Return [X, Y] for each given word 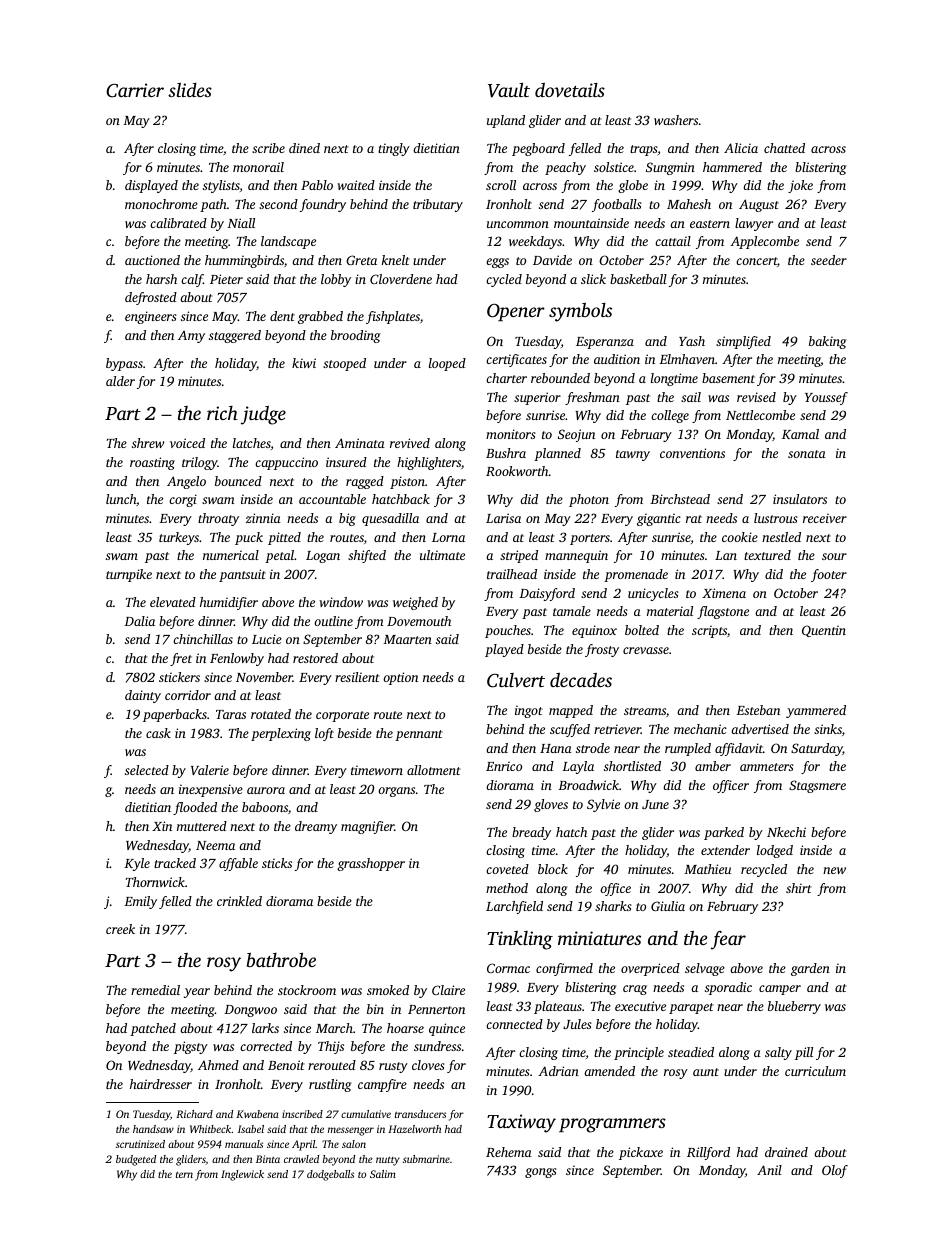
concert [756, 261]
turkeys [179, 538]
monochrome [161, 204]
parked [724, 833]
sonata [807, 454]
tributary [438, 205]
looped [447, 364]
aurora [266, 790]
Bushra [506, 453]
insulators [800, 499]
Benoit [286, 1065]
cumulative [366, 1114]
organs [396, 792]
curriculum [815, 1071]
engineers [151, 317]
